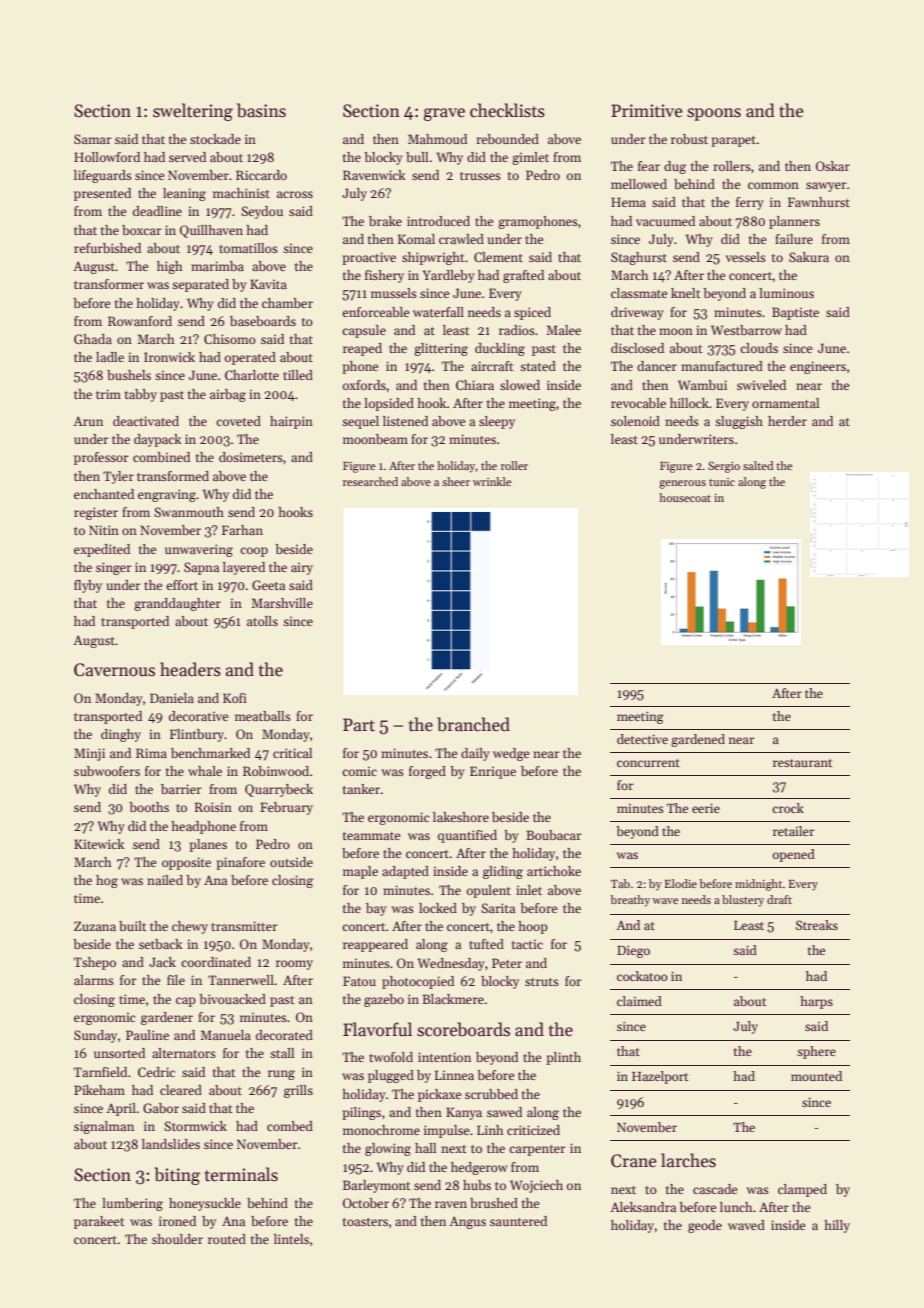  Describe the element at coordinates (833, 166) in the page. I see `Oskar` at that location.
